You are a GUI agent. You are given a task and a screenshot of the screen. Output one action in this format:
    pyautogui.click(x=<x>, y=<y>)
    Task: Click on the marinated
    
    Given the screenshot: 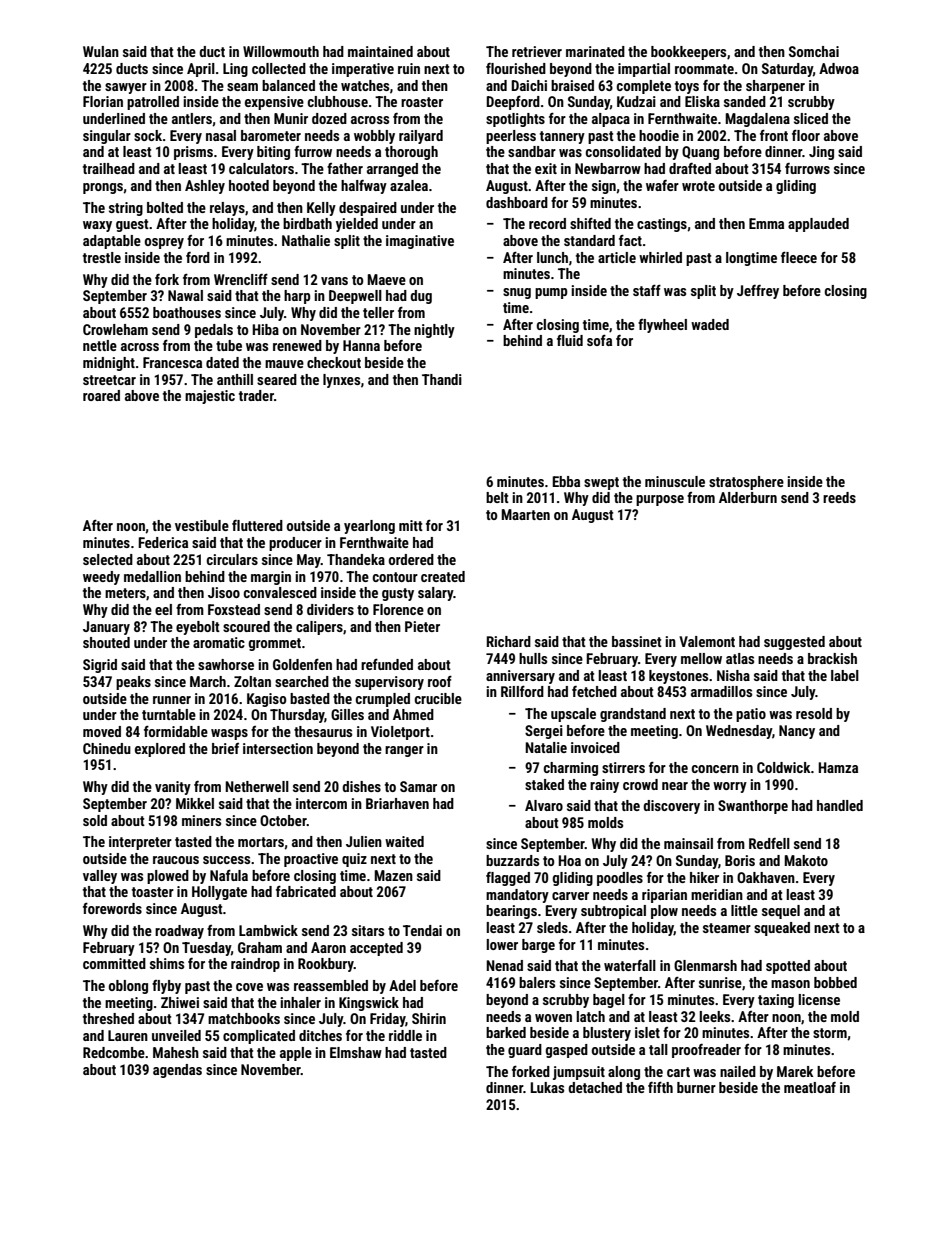 What is the action you would take?
    pyautogui.click(x=595, y=51)
